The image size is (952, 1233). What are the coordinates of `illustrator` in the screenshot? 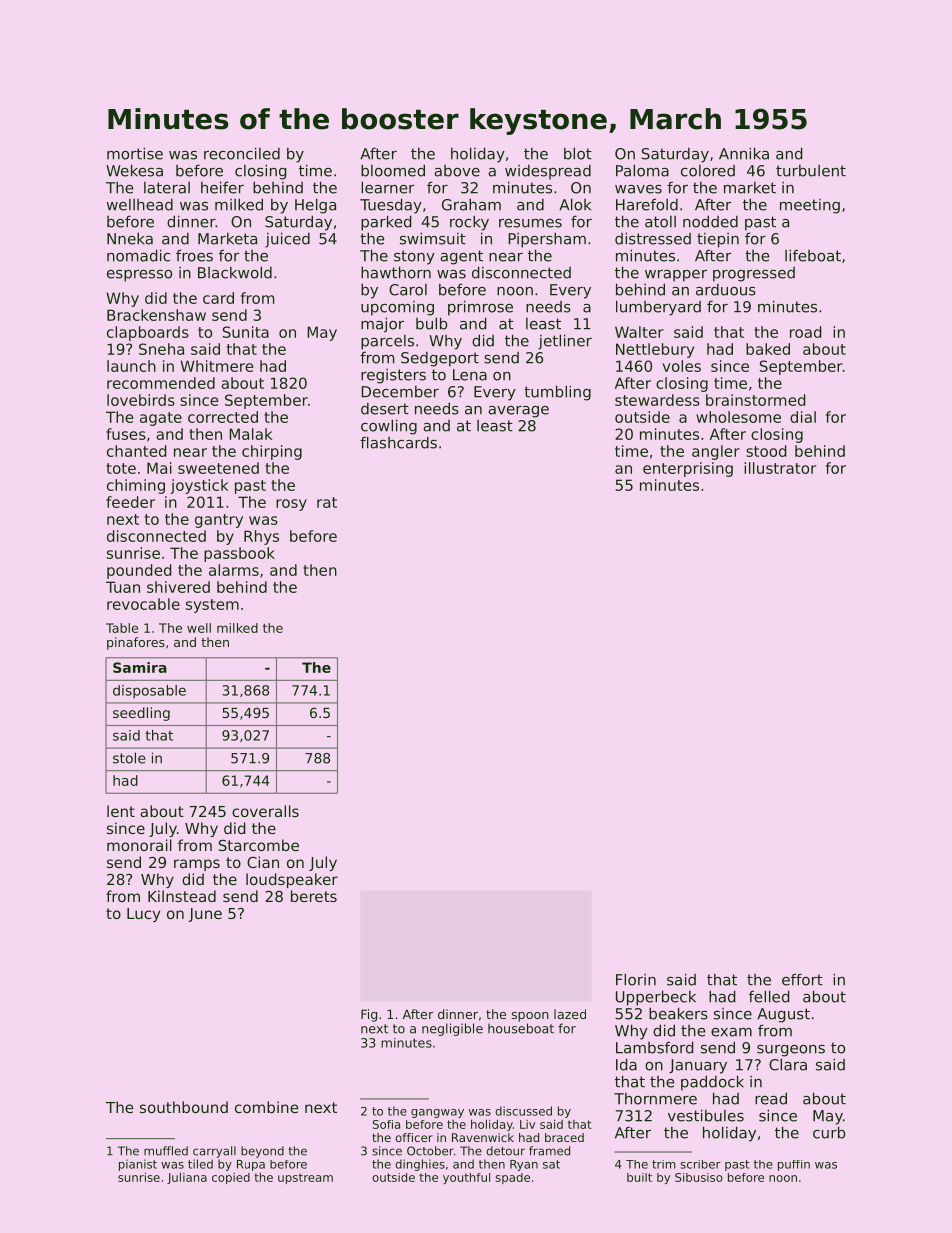 It's located at (780, 468).
